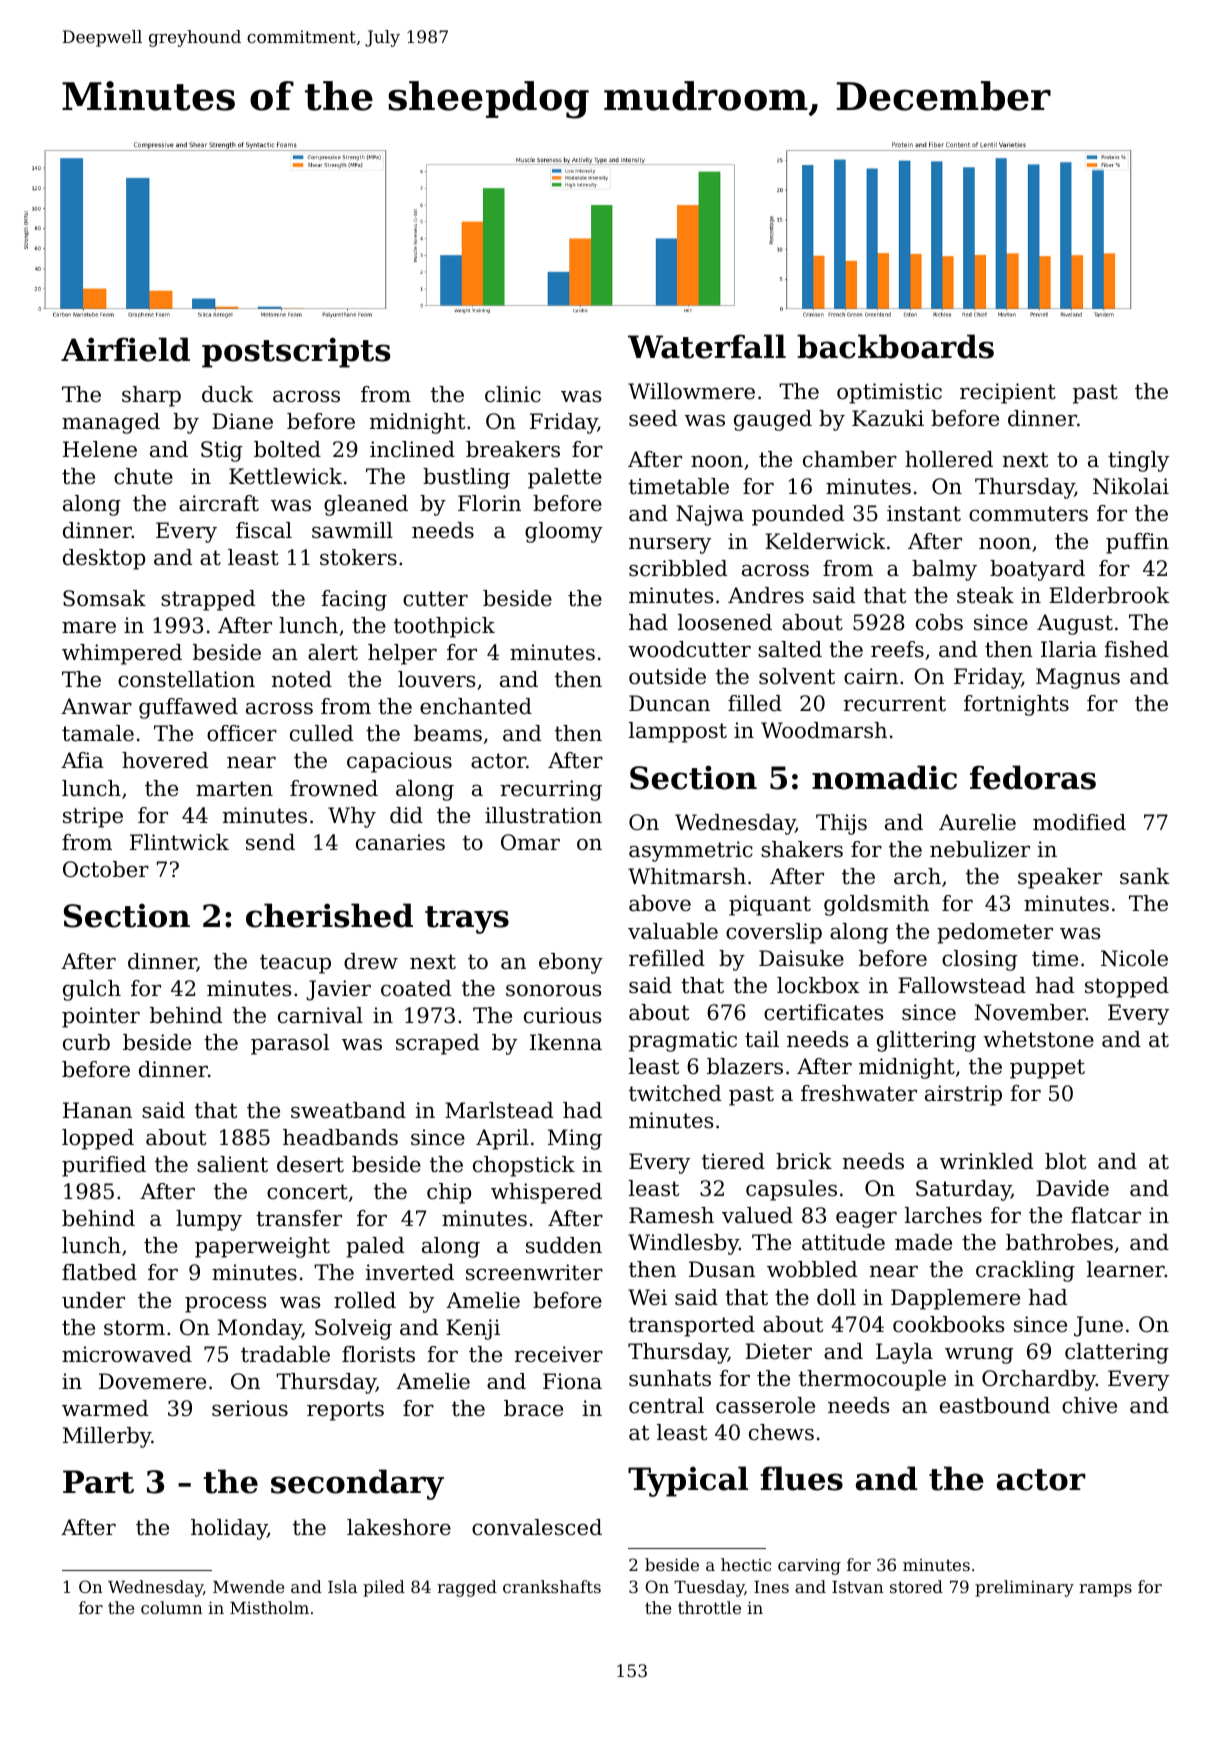 This screenshot has height=1740, width=1231. I want to click on clinic, so click(513, 394).
